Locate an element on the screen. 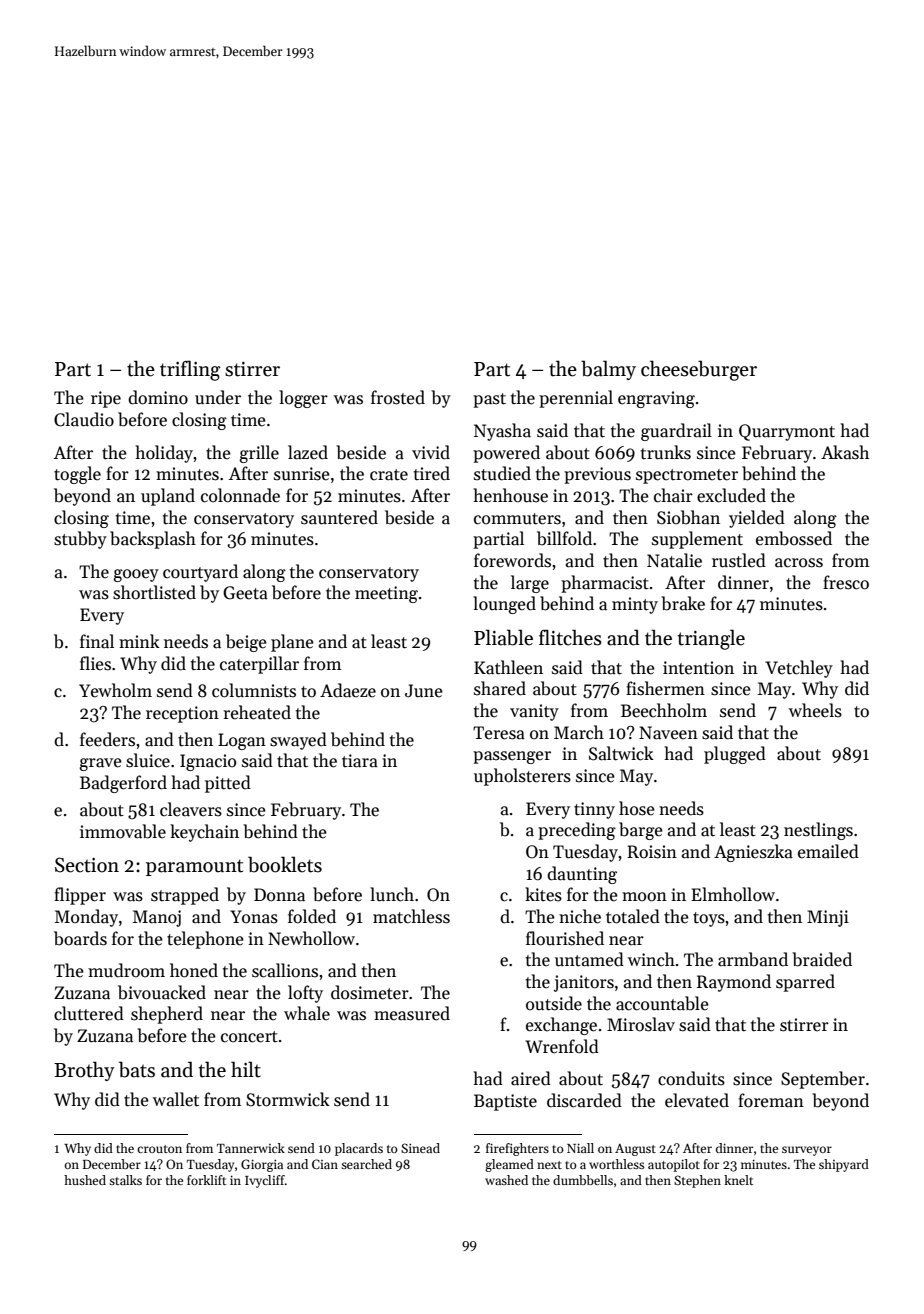  logger is located at coordinates (303, 399).
